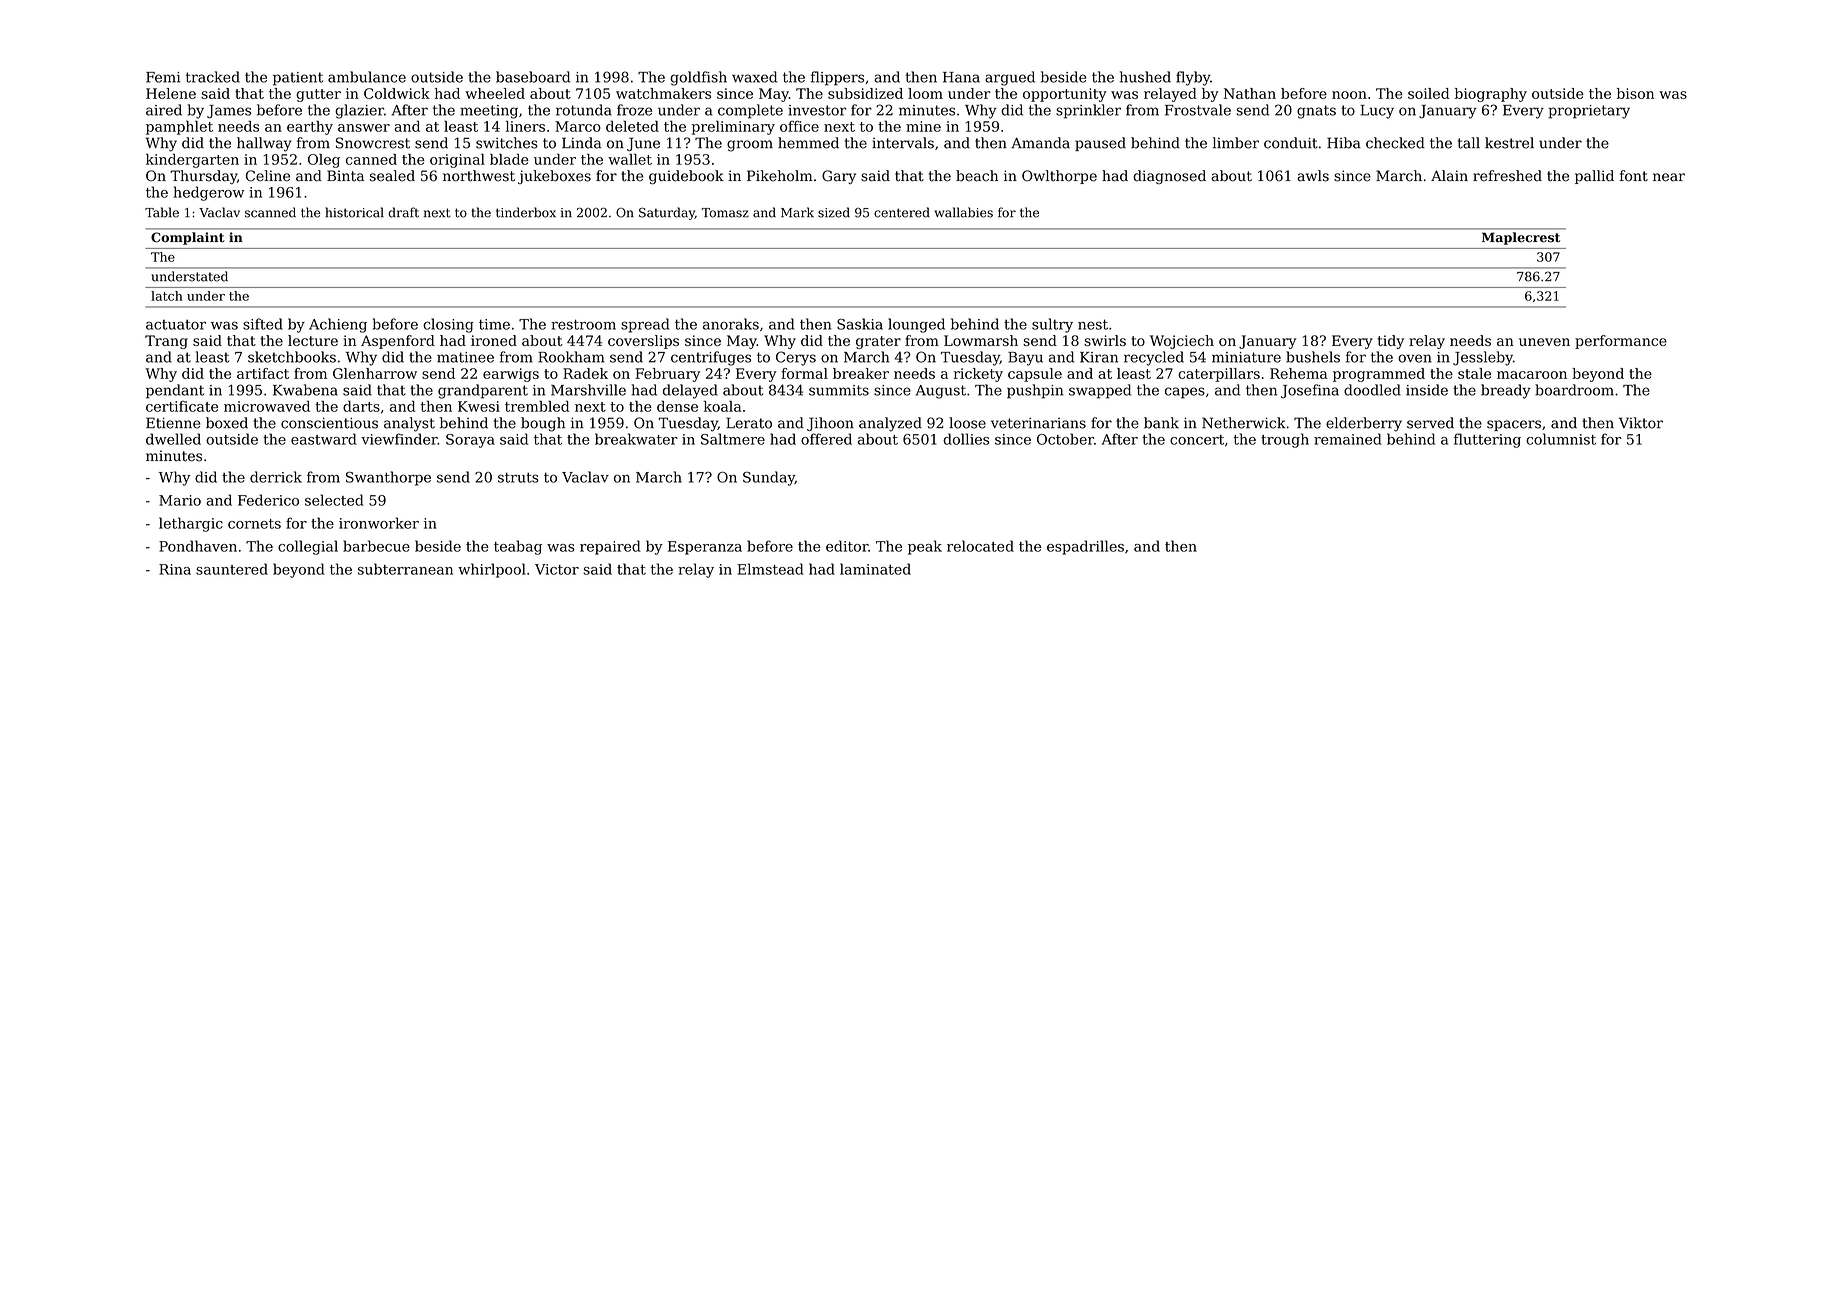  I want to click on August, so click(941, 392).
